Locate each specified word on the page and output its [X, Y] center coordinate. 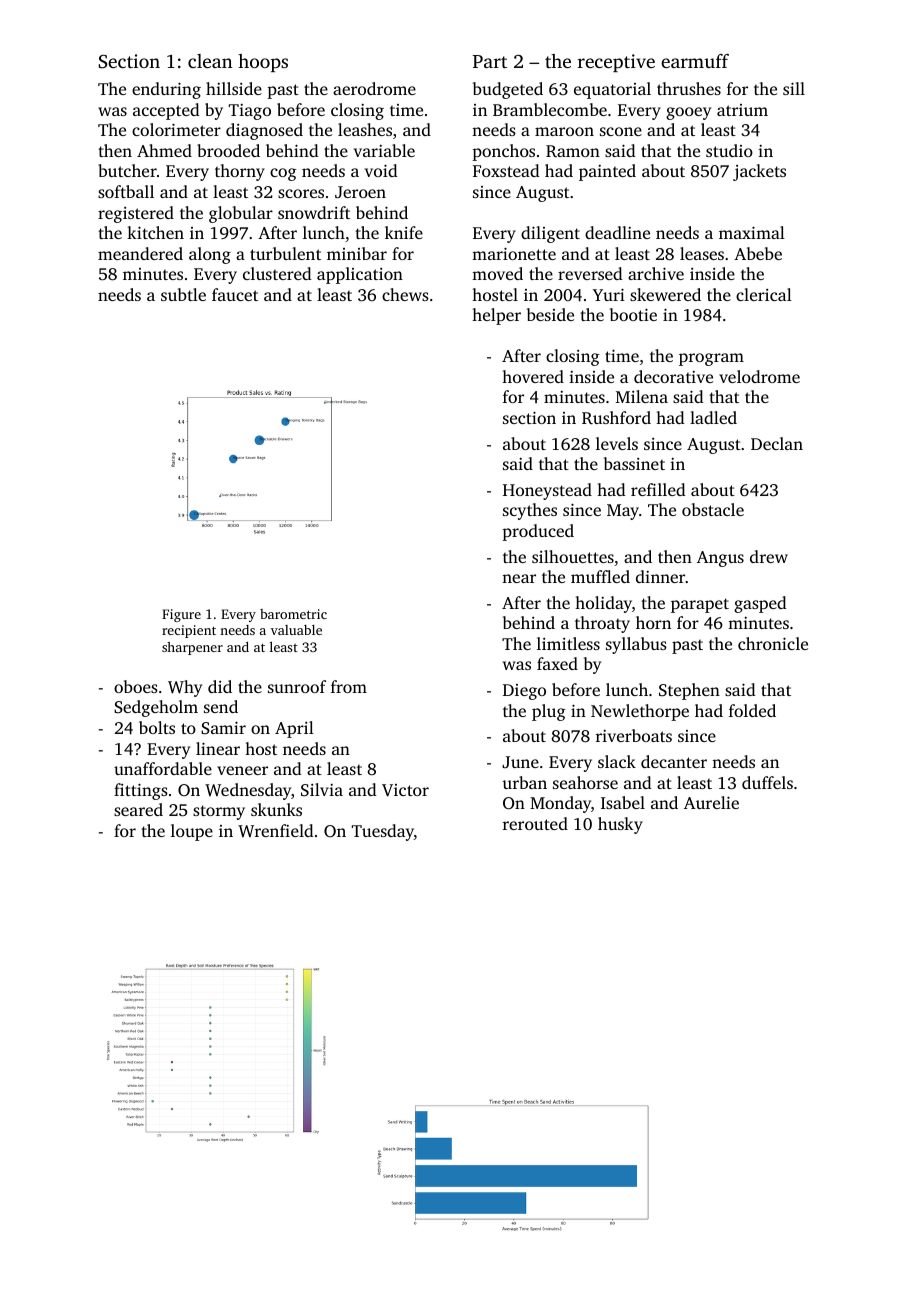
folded [752, 710]
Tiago [250, 112]
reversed [590, 273]
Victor [405, 790]
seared [138, 809]
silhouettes [573, 556]
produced [538, 532]
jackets [759, 172]
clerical [764, 294]
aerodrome [374, 88]
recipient [189, 631]
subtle [183, 294]
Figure [181, 615]
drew [769, 556]
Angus [720, 559]
